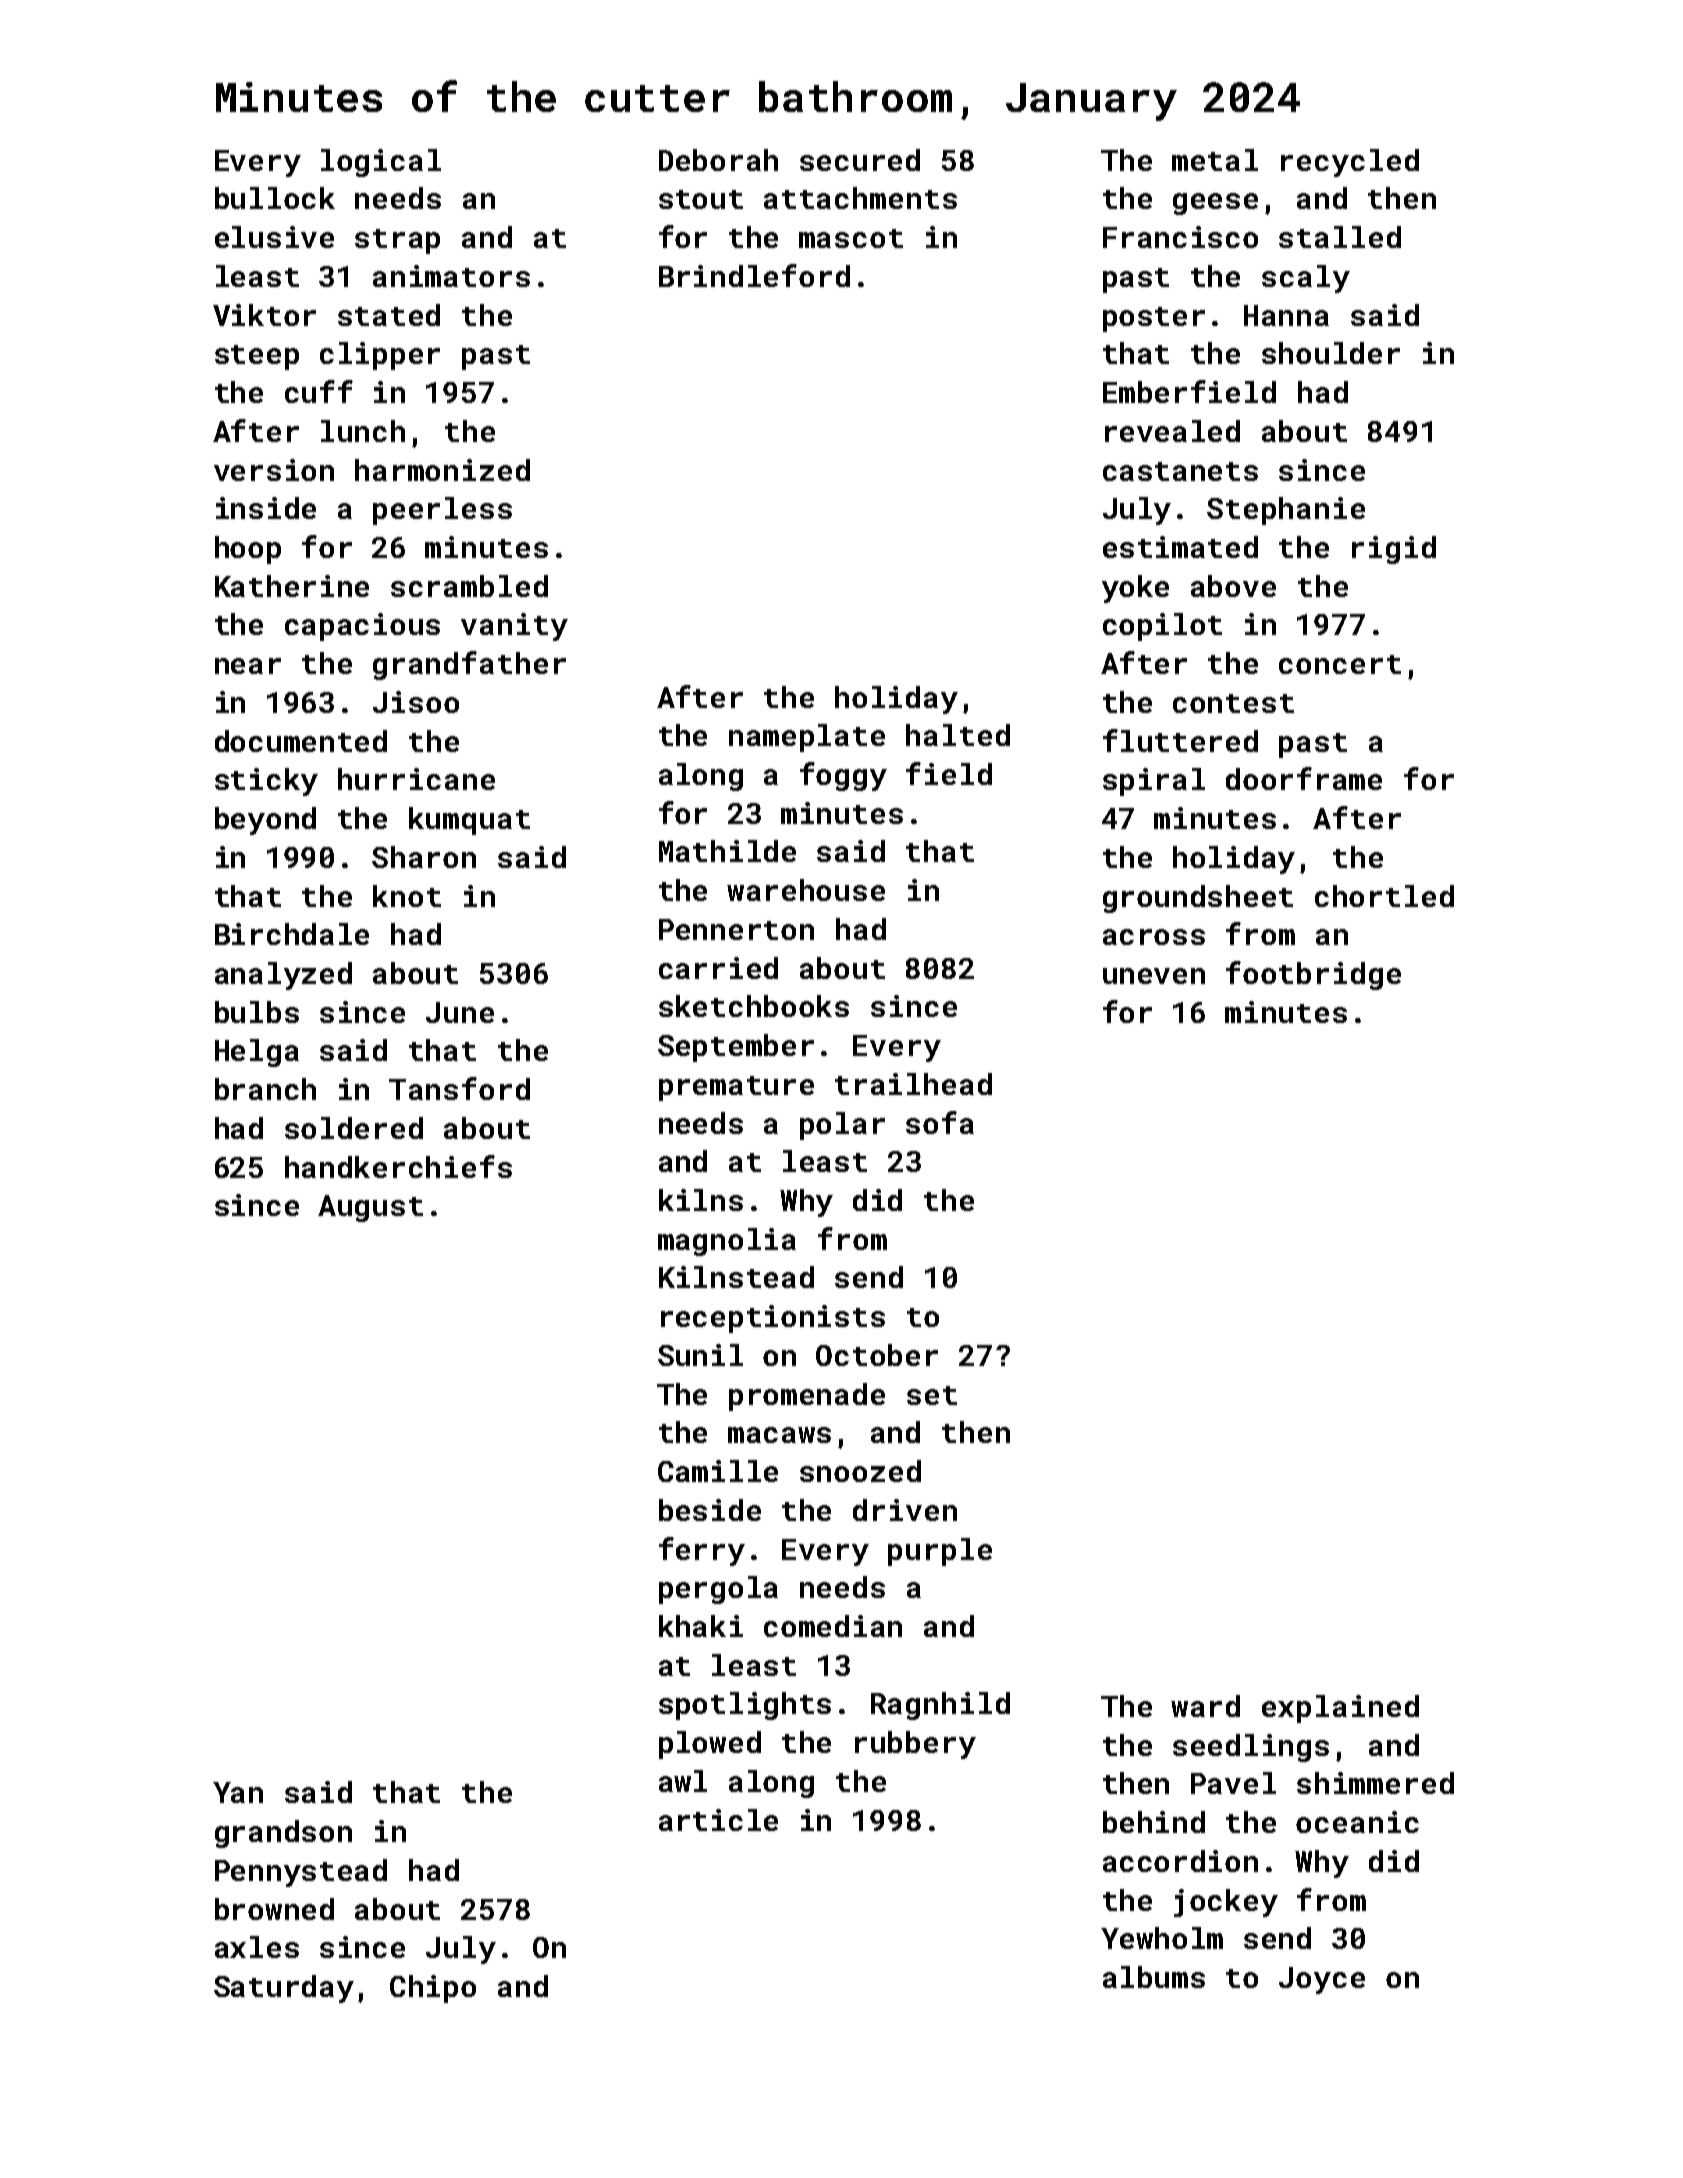 Image resolution: width=1683 pixels, height=2178 pixels. What do you see at coordinates (807, 738) in the document?
I see `nameplate` at bounding box center [807, 738].
